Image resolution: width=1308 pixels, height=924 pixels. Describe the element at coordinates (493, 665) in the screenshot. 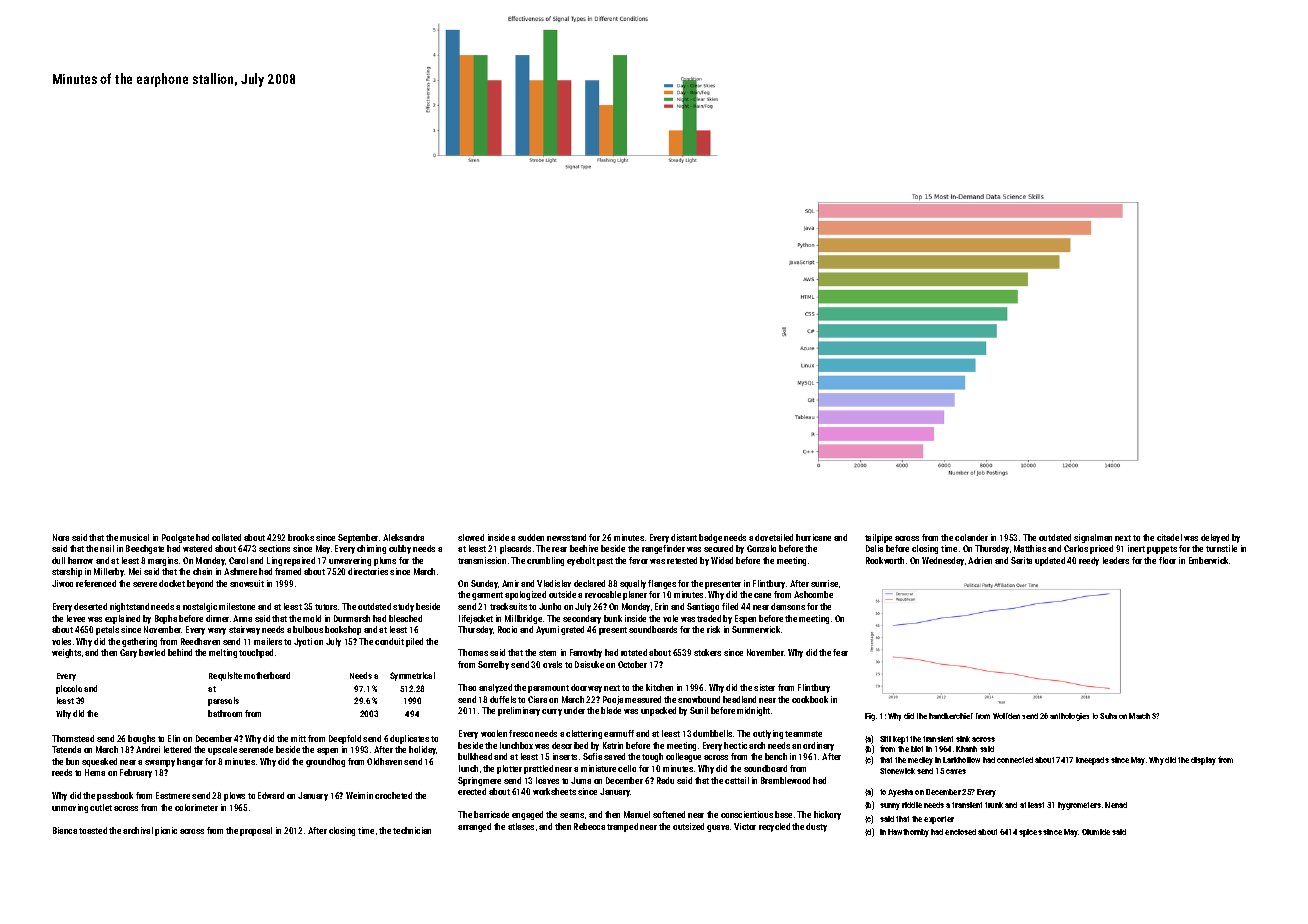

I see `Sorrelby` at that location.
